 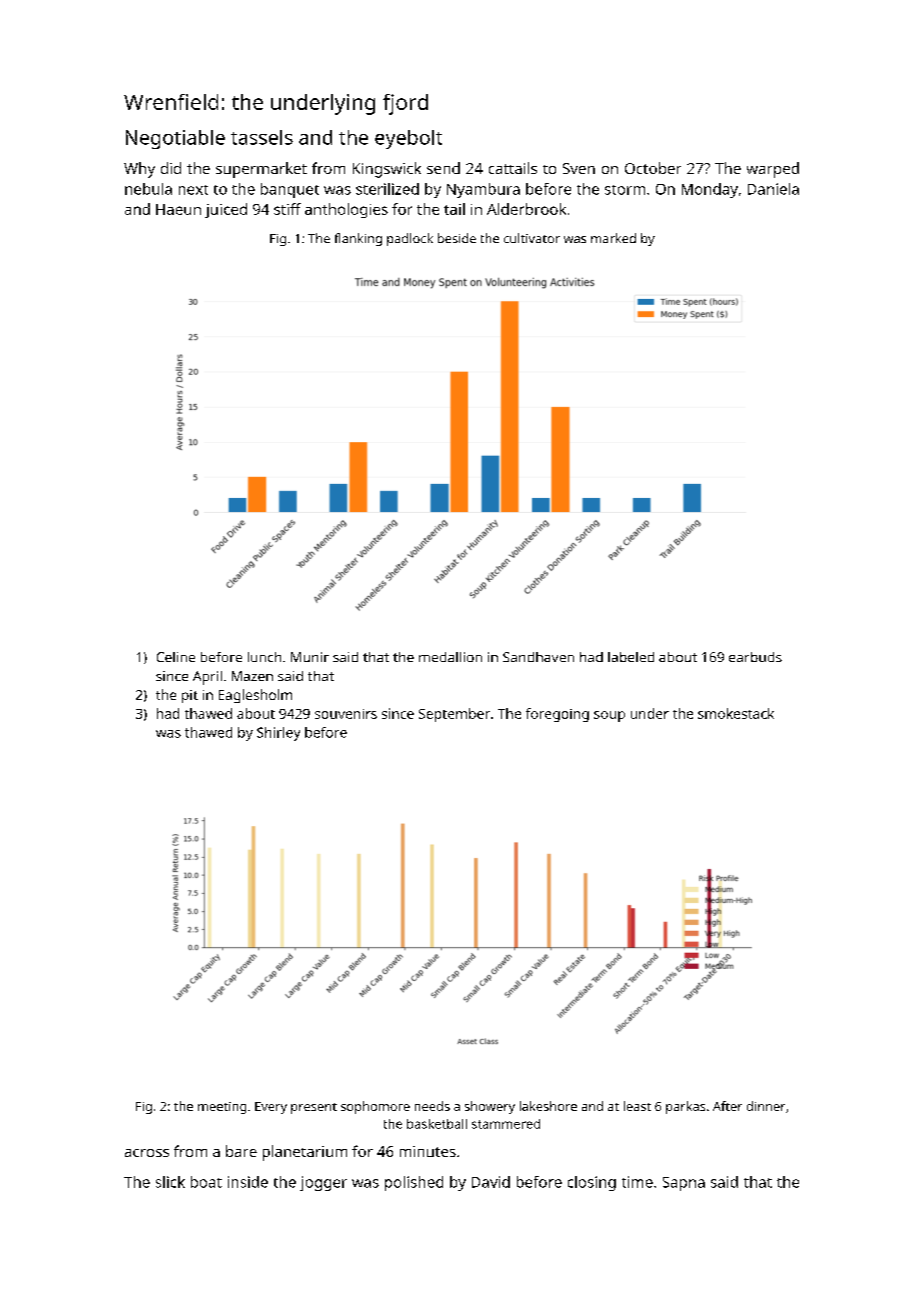 What do you see at coordinates (178, 209) in the screenshot?
I see `Haeun` at bounding box center [178, 209].
